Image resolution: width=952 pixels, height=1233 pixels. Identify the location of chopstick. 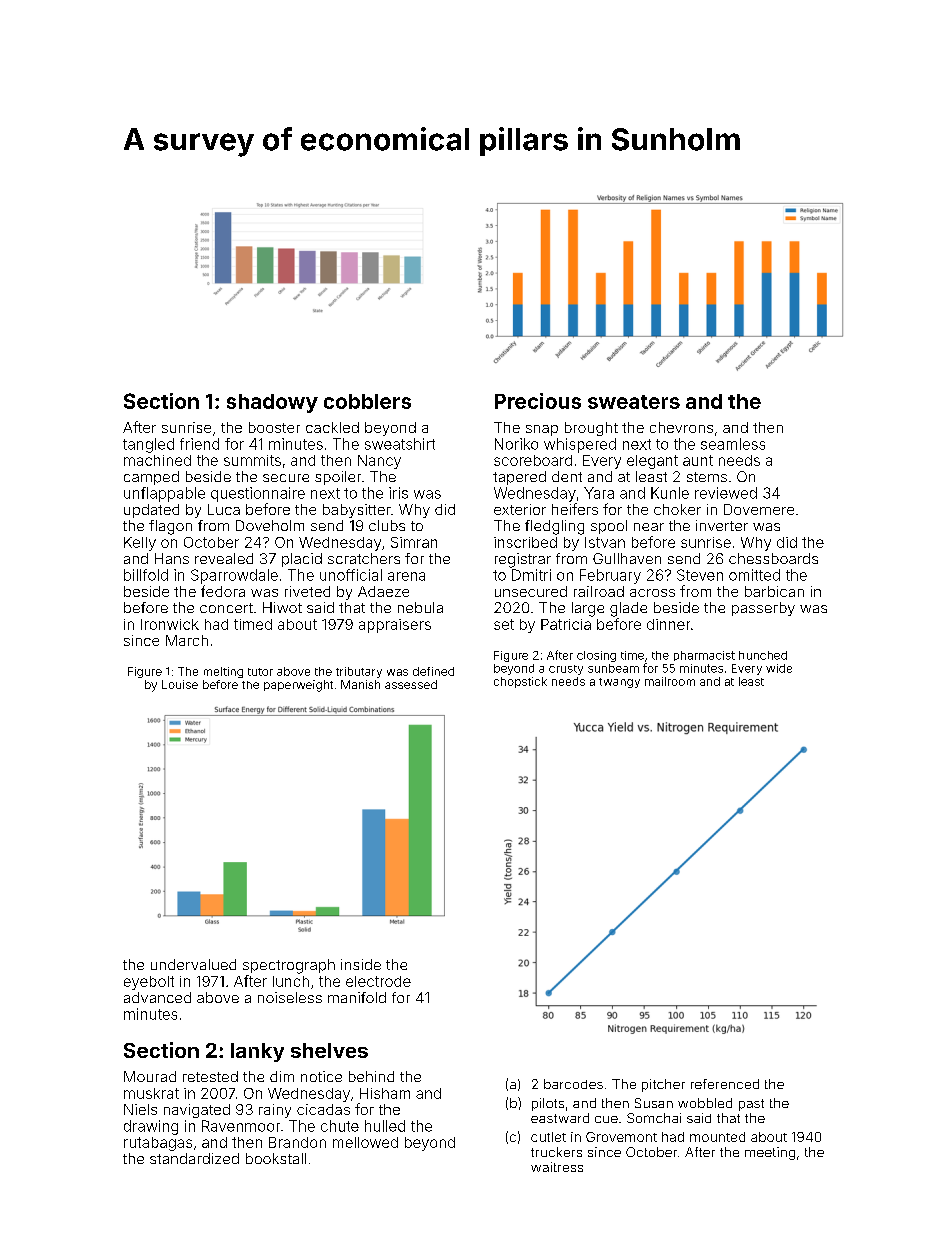
(520, 682).
